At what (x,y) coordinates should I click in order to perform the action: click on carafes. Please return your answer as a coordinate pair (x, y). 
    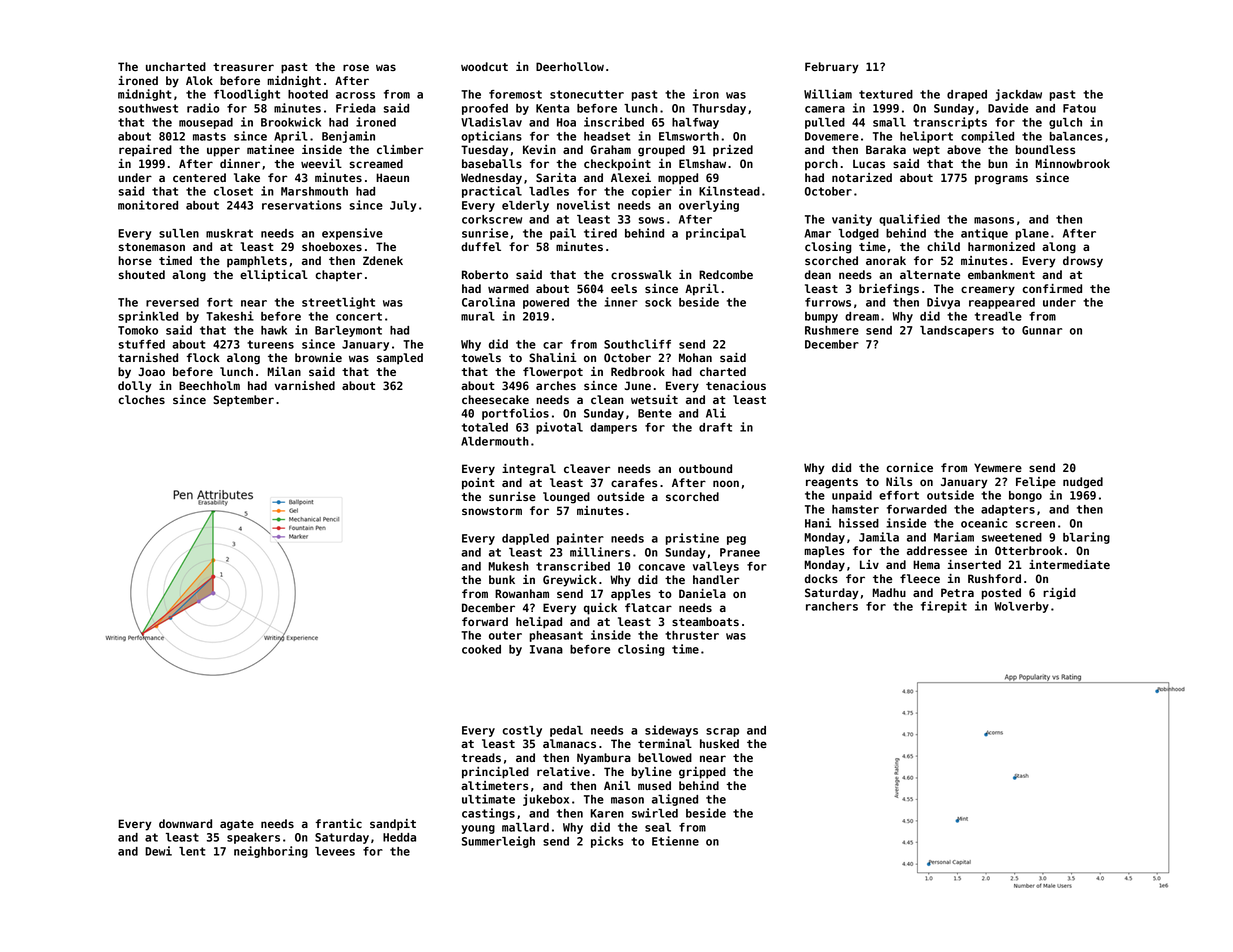
    Looking at the image, I should click on (634, 482).
